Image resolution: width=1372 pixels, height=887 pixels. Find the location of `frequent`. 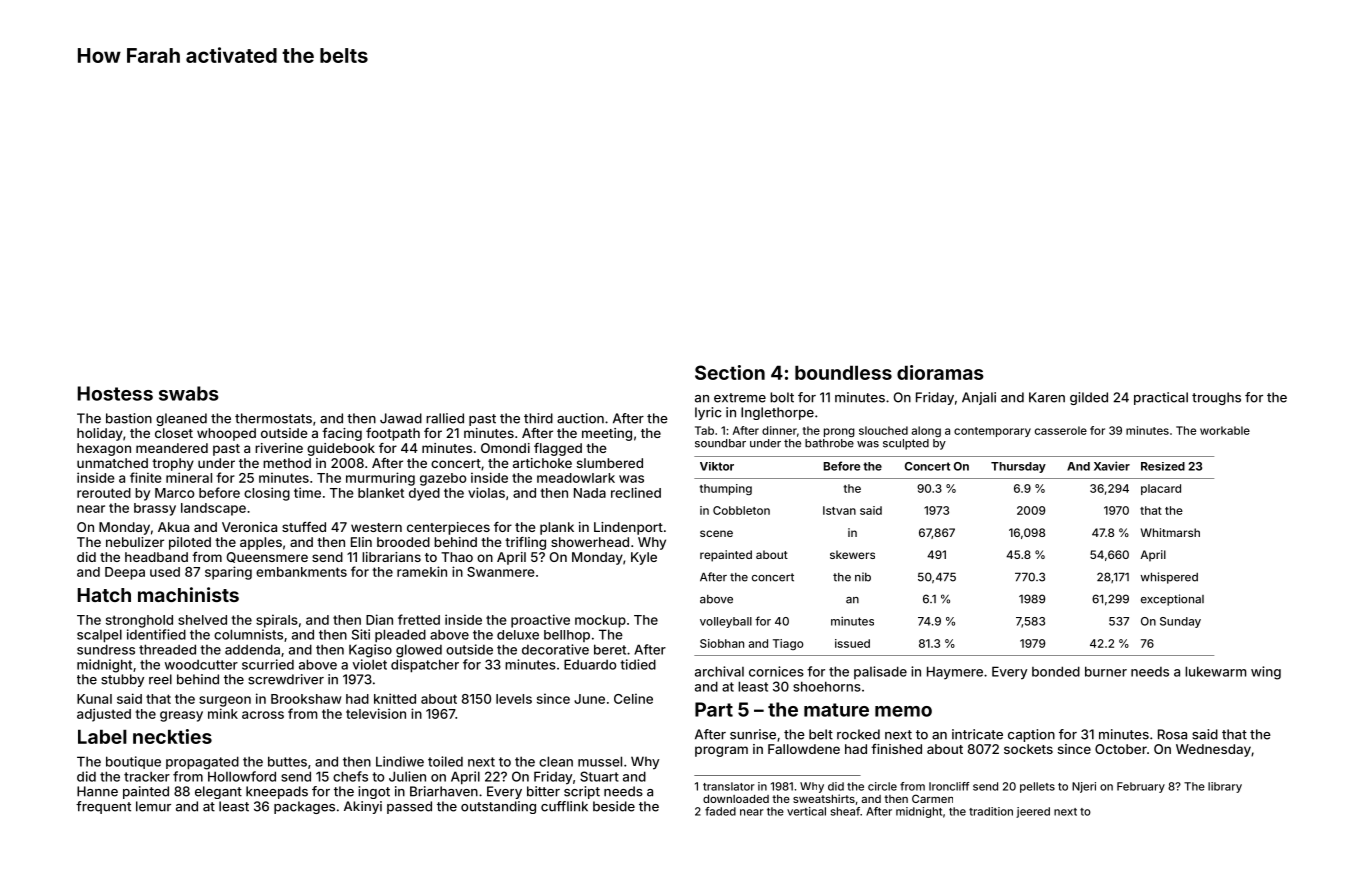

frequent is located at coordinates (103, 807).
